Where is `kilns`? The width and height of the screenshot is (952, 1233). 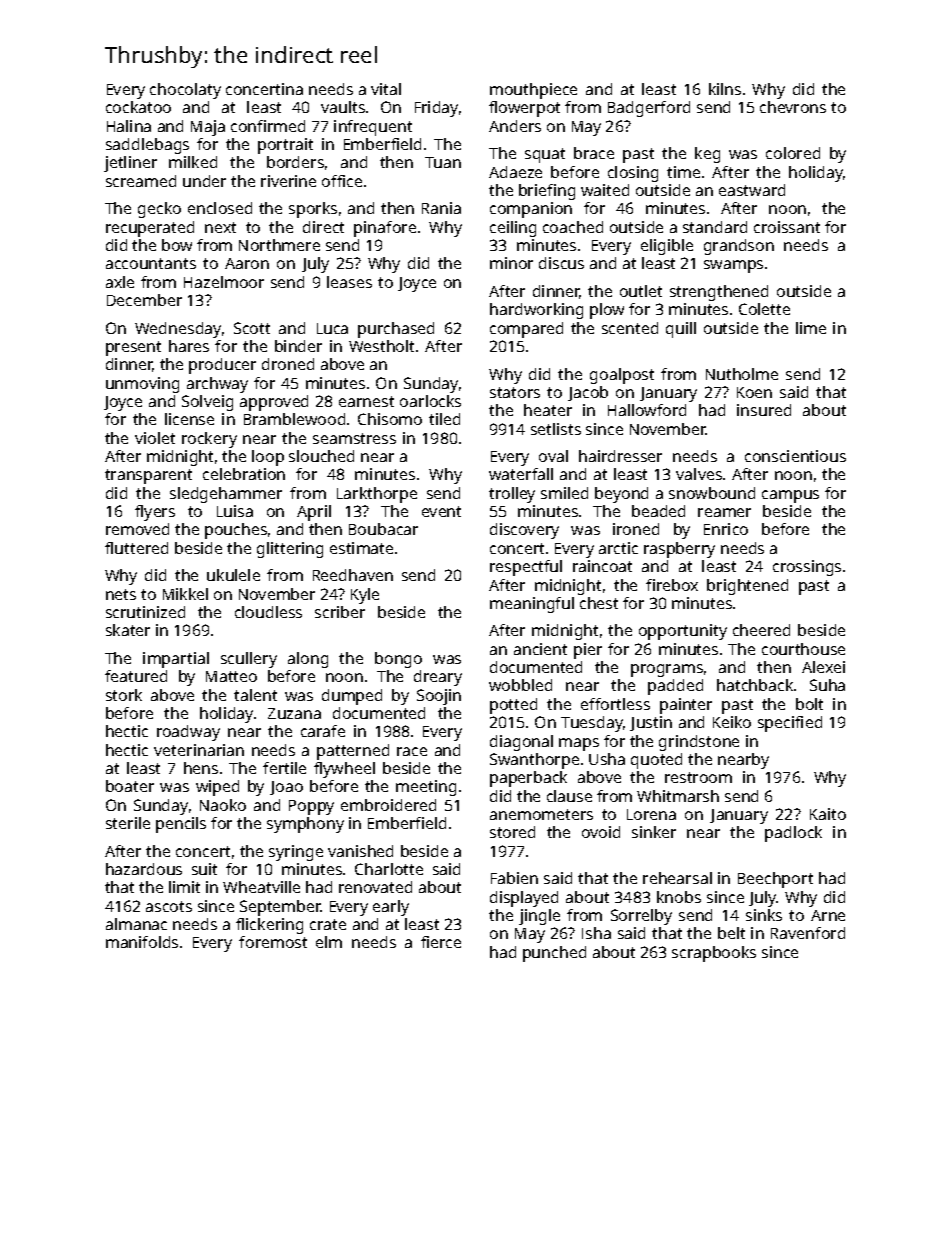
kilns is located at coordinates (725, 89).
